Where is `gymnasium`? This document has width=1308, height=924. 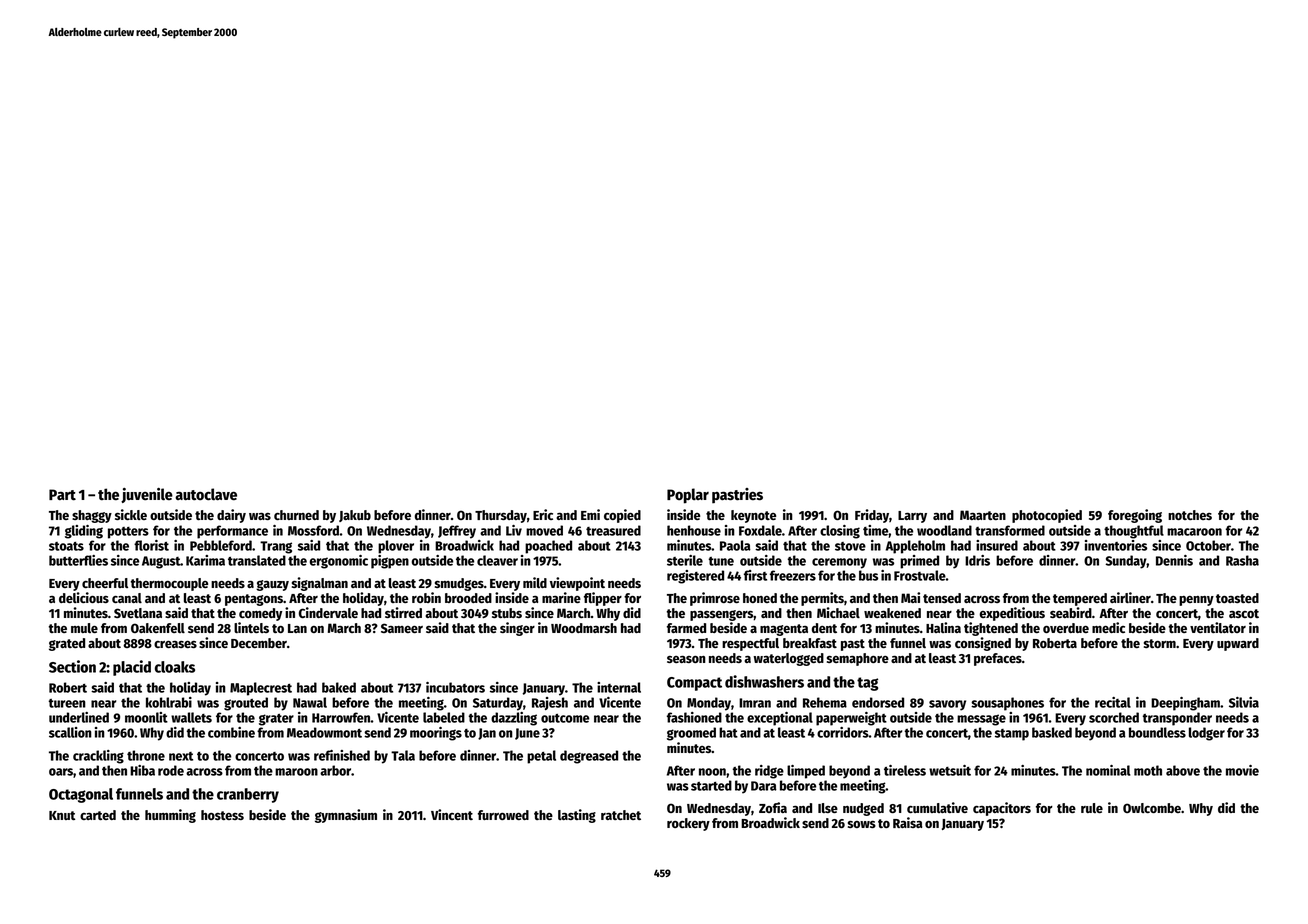 gymnasium is located at coordinates (346, 816).
